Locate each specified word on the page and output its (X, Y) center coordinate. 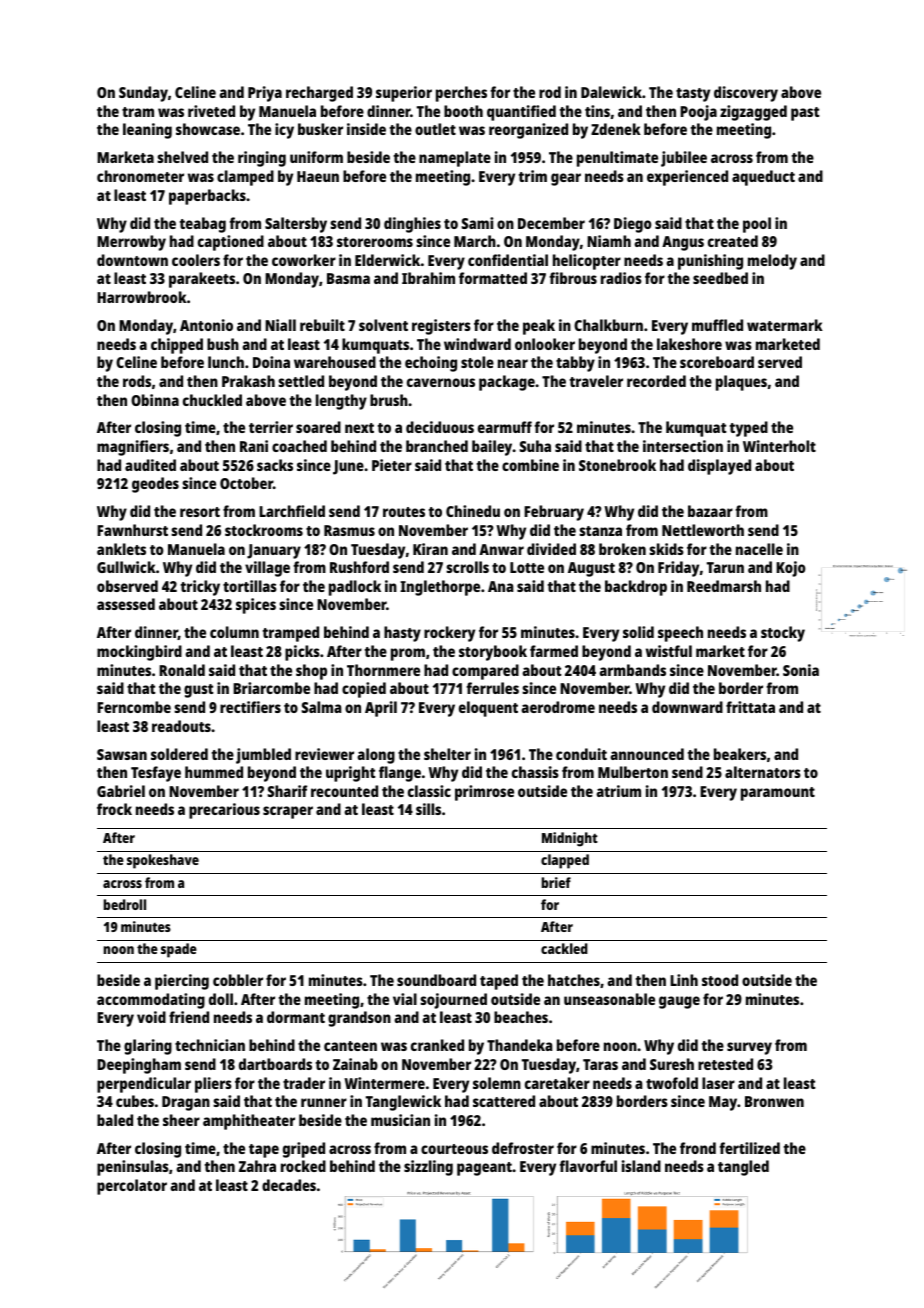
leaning (147, 131)
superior (404, 94)
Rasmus (349, 530)
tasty (693, 95)
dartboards (275, 1064)
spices (256, 606)
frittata (750, 707)
